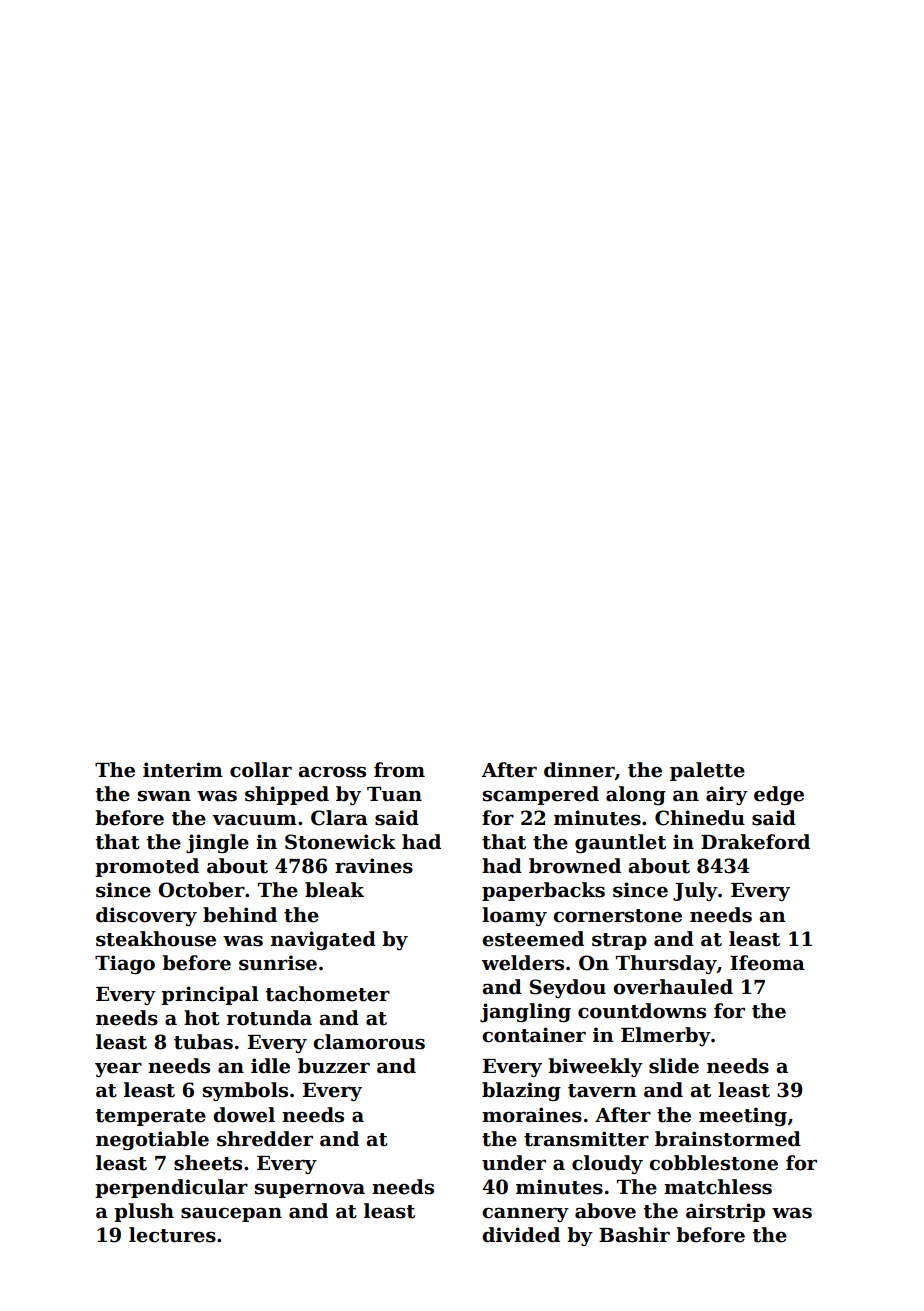  I want to click on temperate, so click(150, 1117).
